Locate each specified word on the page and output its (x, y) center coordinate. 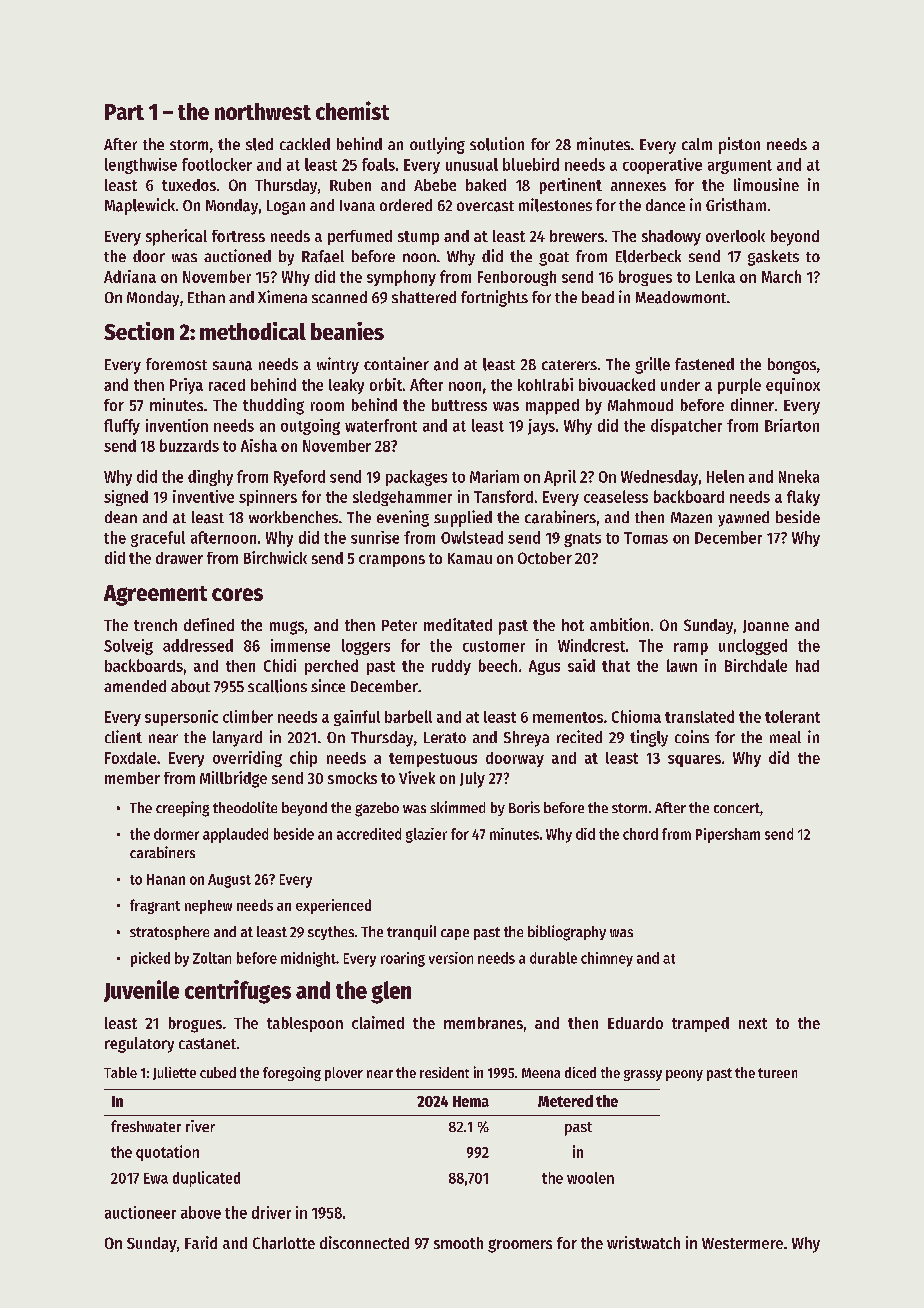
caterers (569, 365)
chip (303, 759)
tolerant (792, 716)
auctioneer (140, 1212)
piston (739, 145)
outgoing (310, 427)
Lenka (715, 277)
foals (378, 164)
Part (124, 112)
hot (573, 625)
